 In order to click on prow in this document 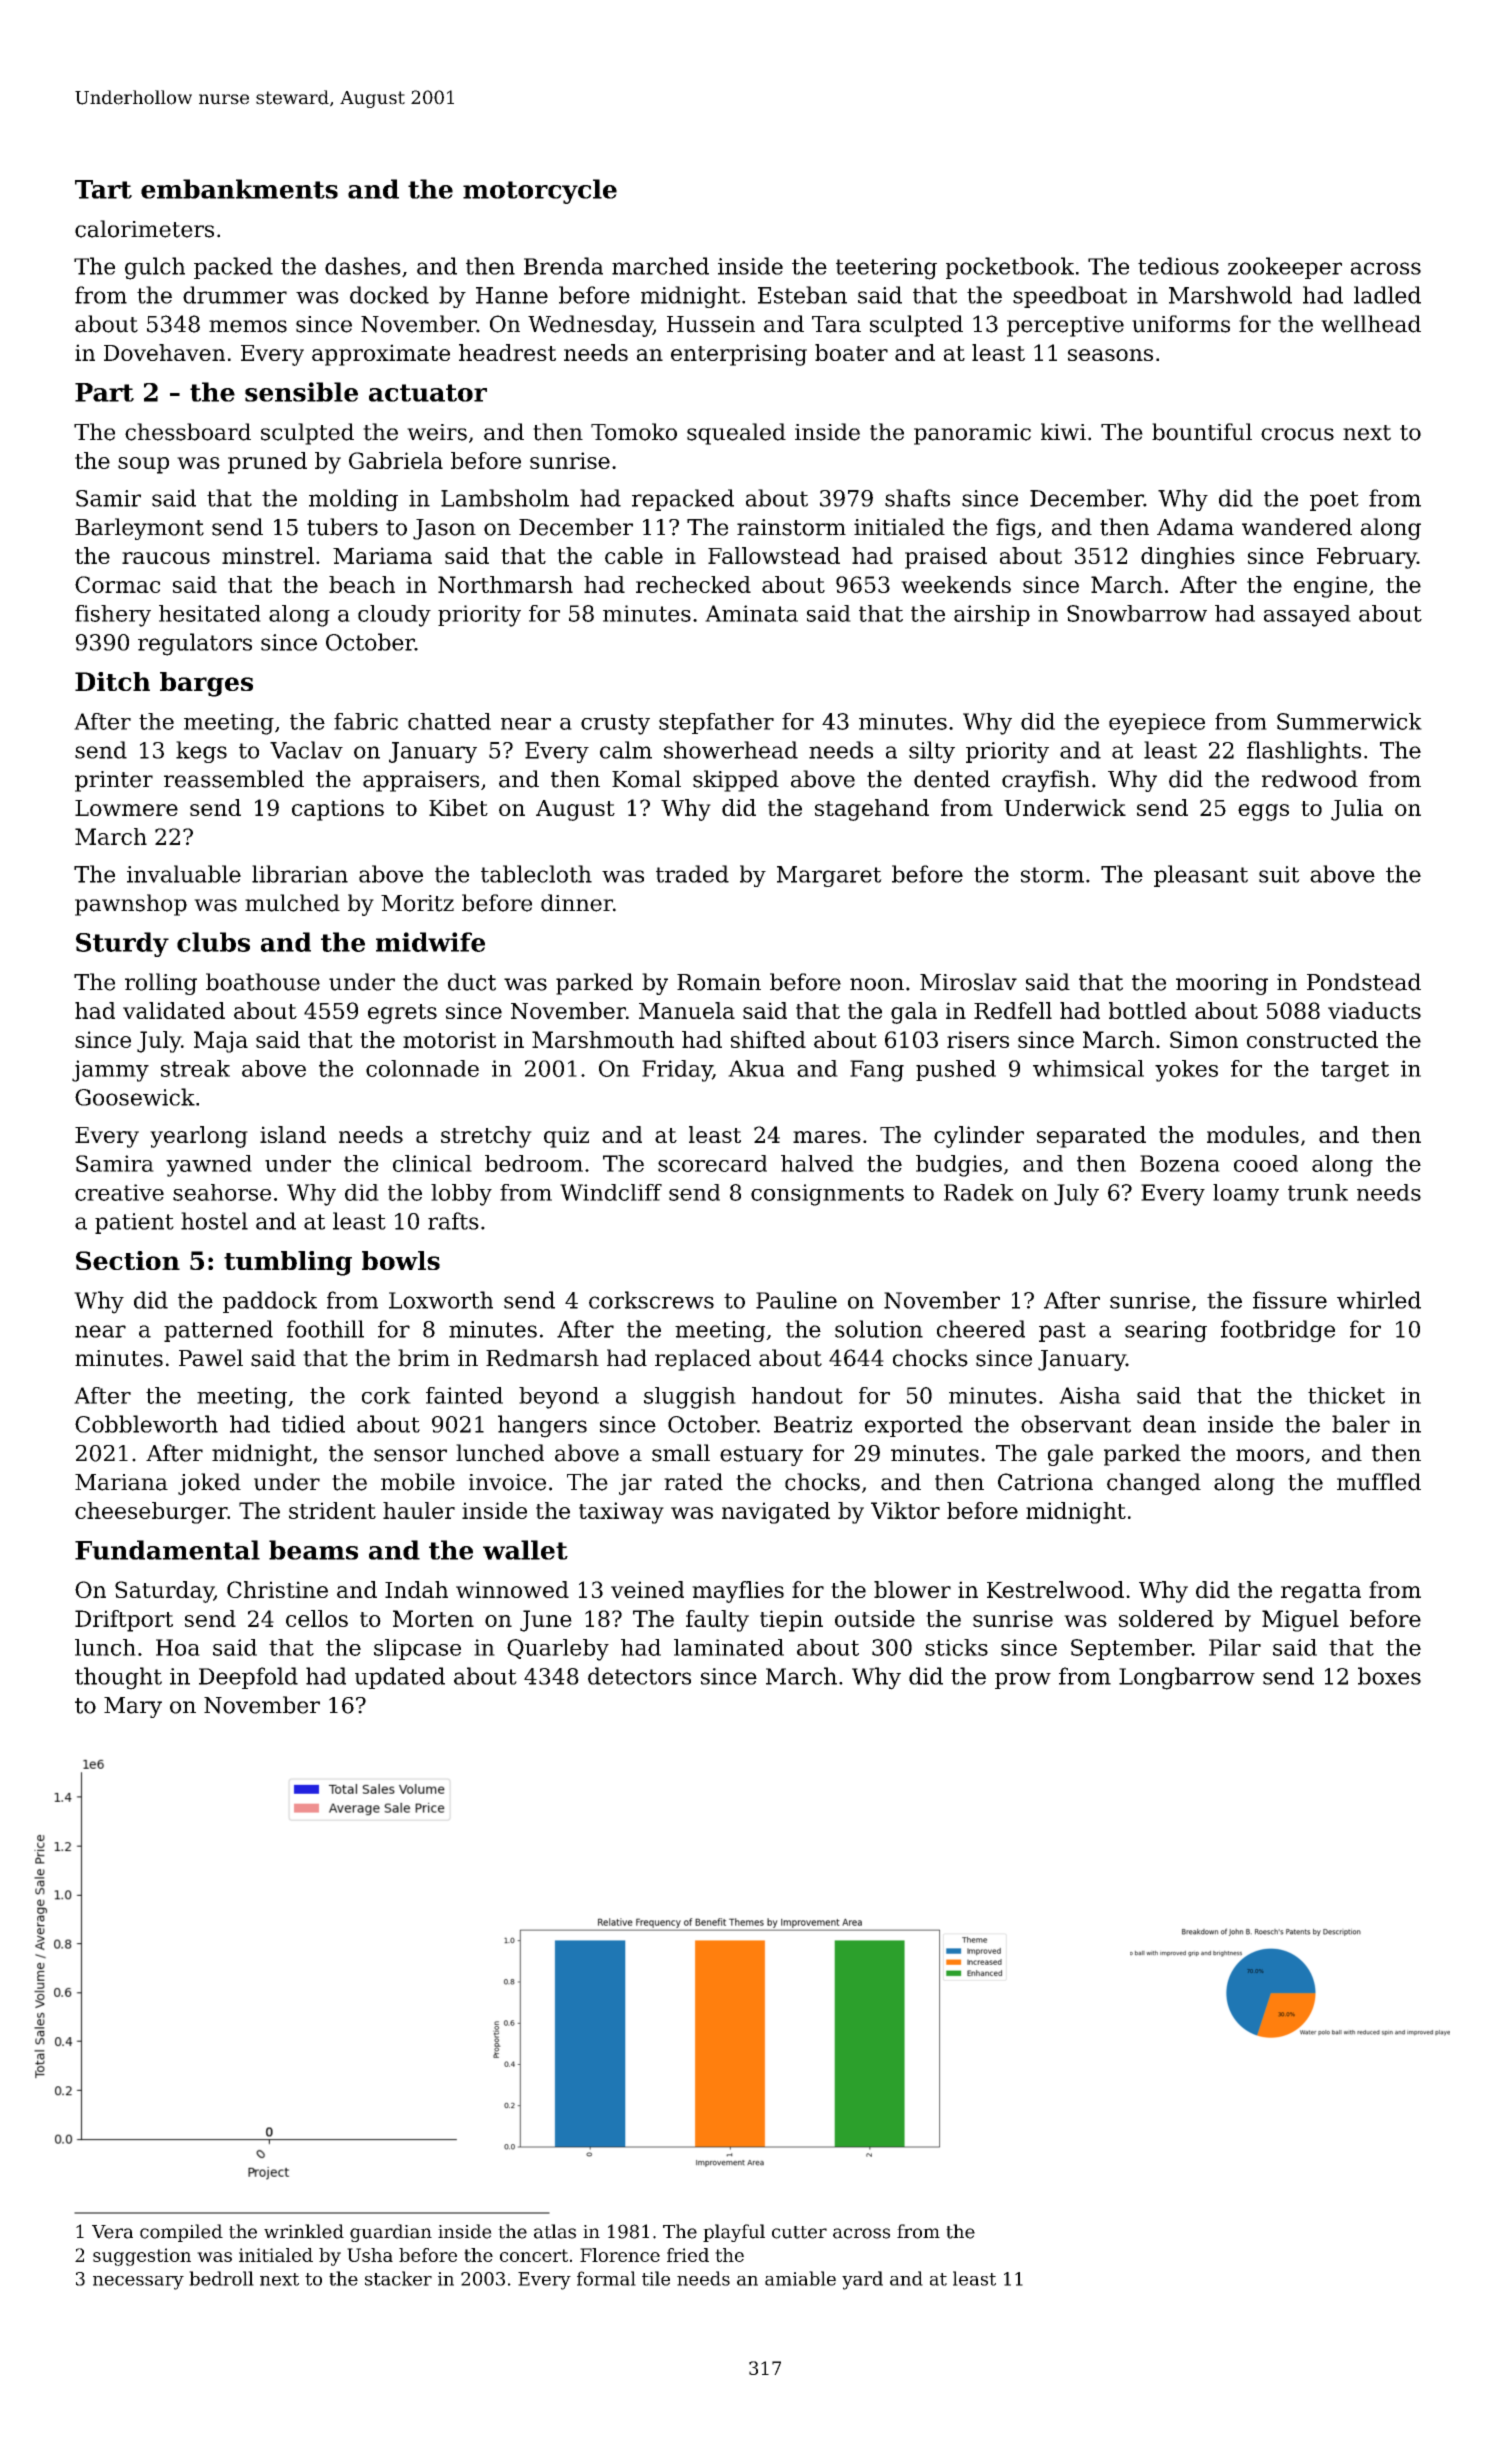, I will do `click(1023, 1680)`.
